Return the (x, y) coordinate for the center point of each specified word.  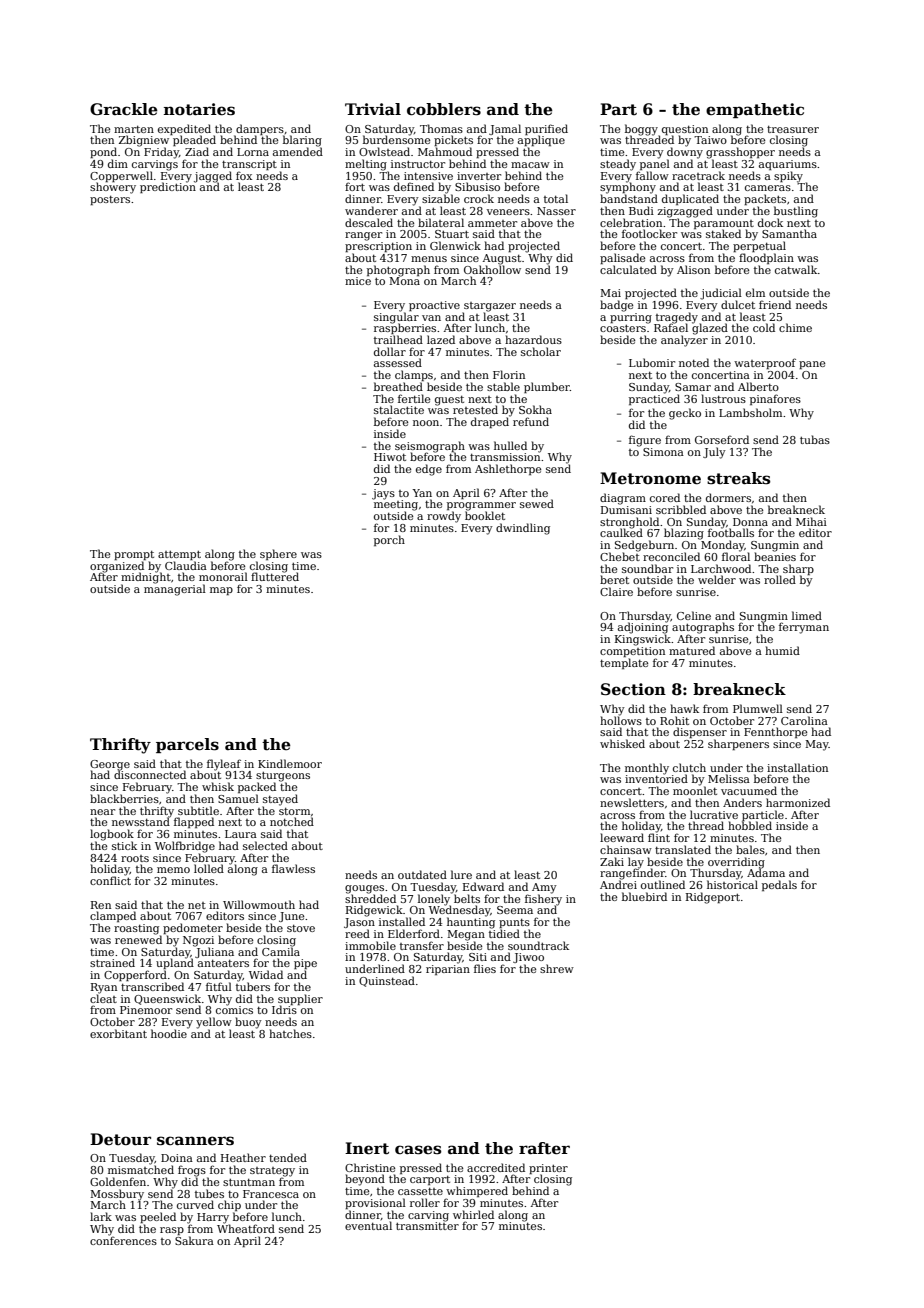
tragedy (677, 317)
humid (782, 650)
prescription (378, 247)
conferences (123, 1240)
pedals (779, 885)
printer (548, 1169)
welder (717, 579)
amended (298, 151)
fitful (219, 986)
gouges (364, 889)
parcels (187, 745)
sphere (278, 554)
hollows (621, 720)
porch (389, 540)
